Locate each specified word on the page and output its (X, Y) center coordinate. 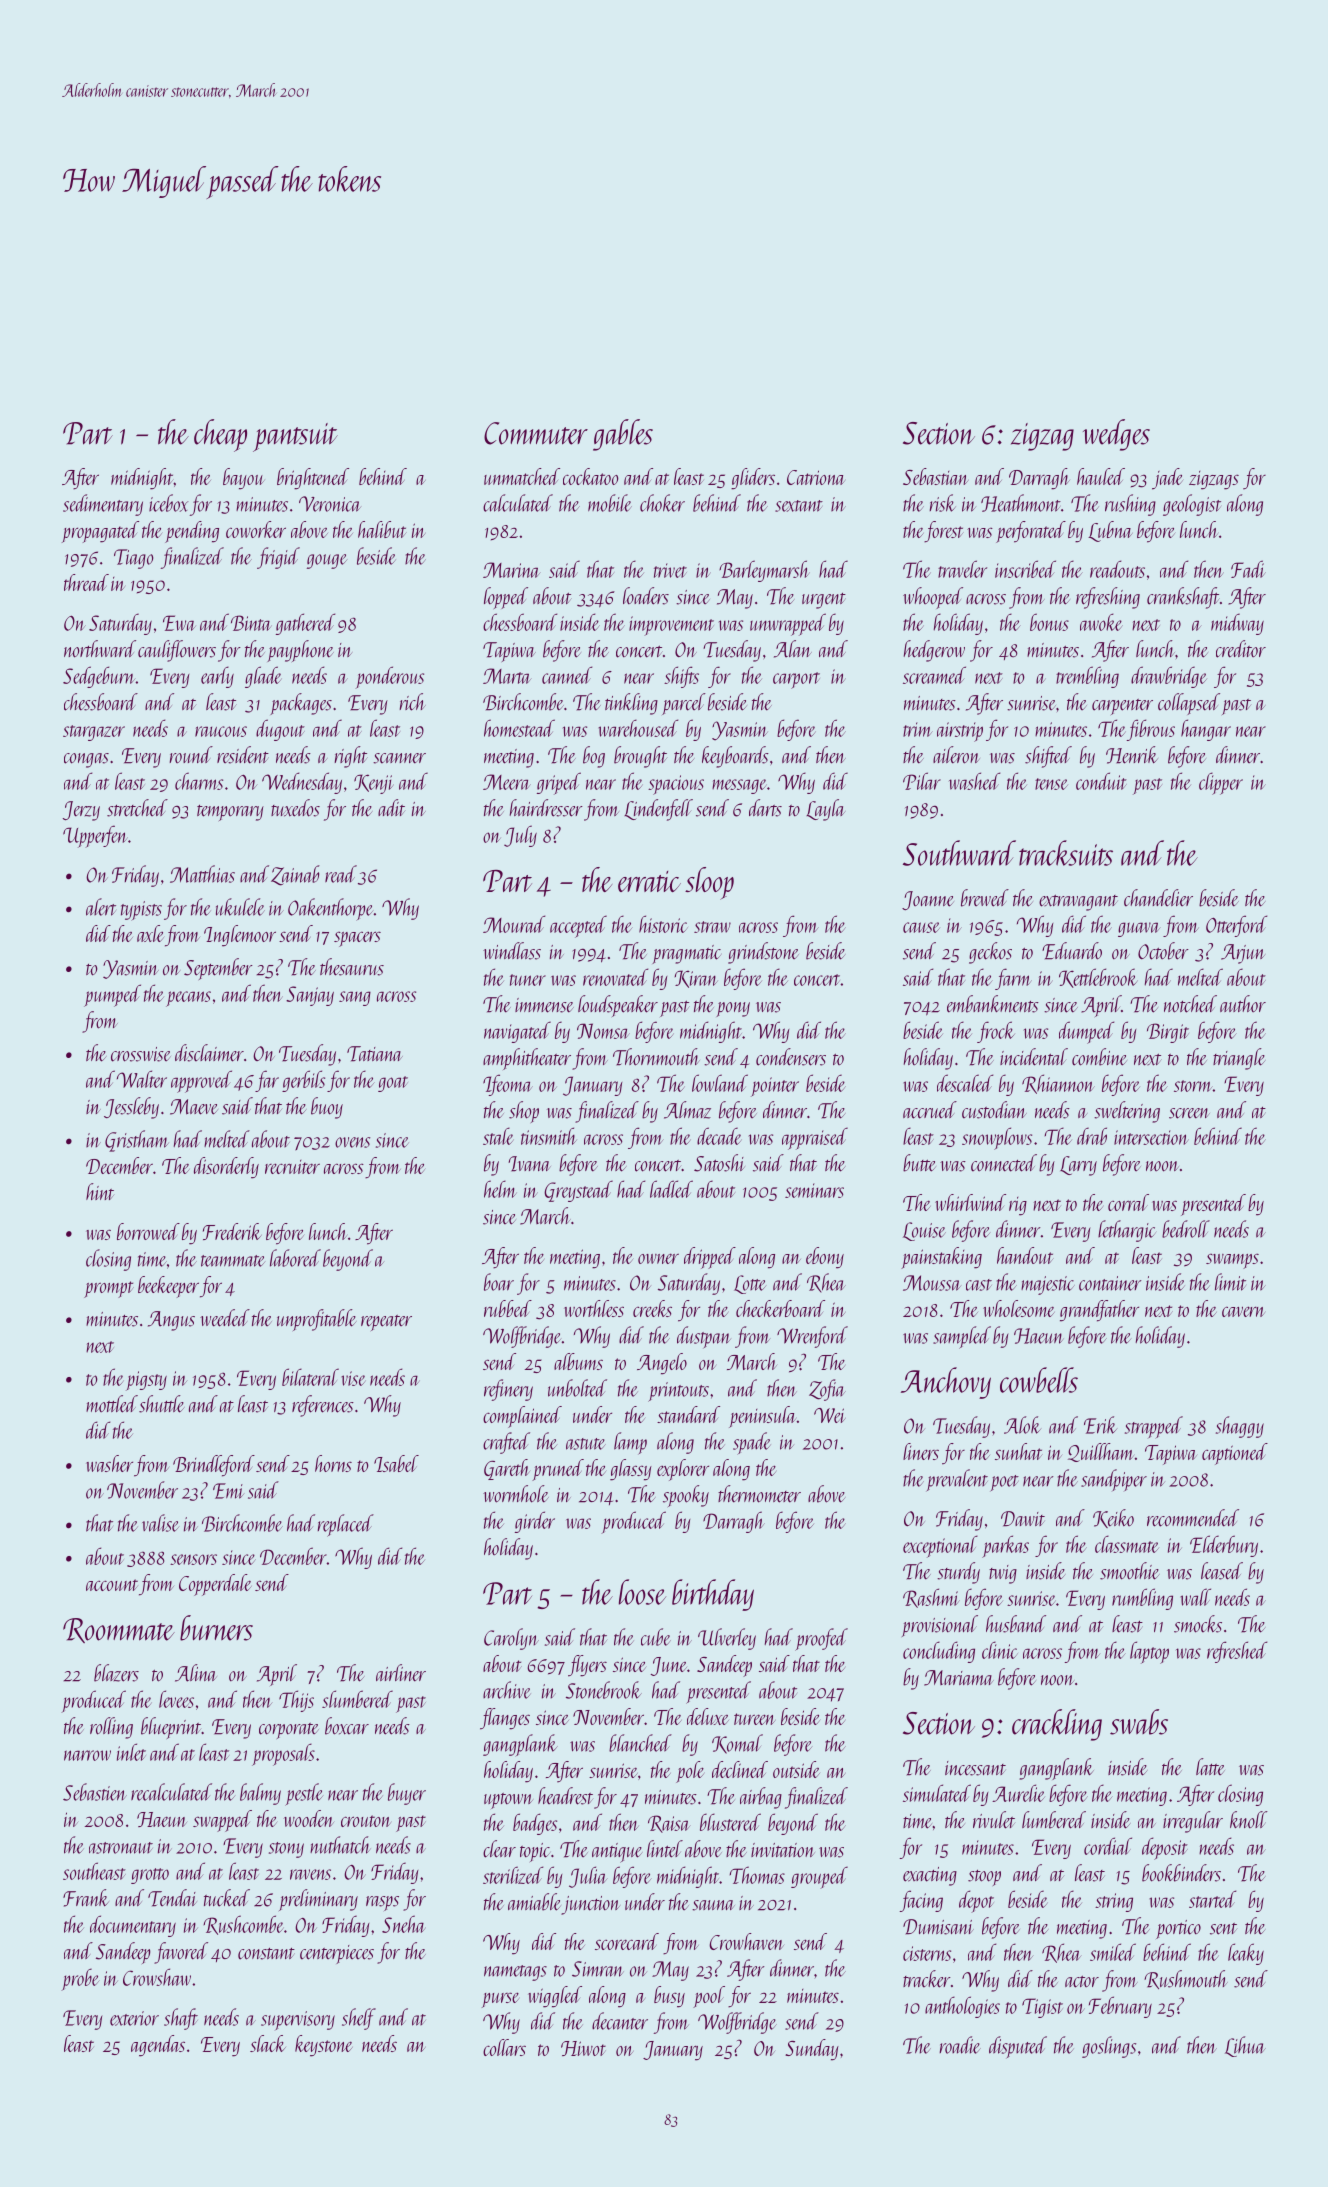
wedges (1116, 435)
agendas (158, 2046)
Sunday (812, 2050)
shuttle (161, 1404)
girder (535, 1522)
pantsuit (295, 437)
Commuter (536, 433)
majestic (1048, 1285)
